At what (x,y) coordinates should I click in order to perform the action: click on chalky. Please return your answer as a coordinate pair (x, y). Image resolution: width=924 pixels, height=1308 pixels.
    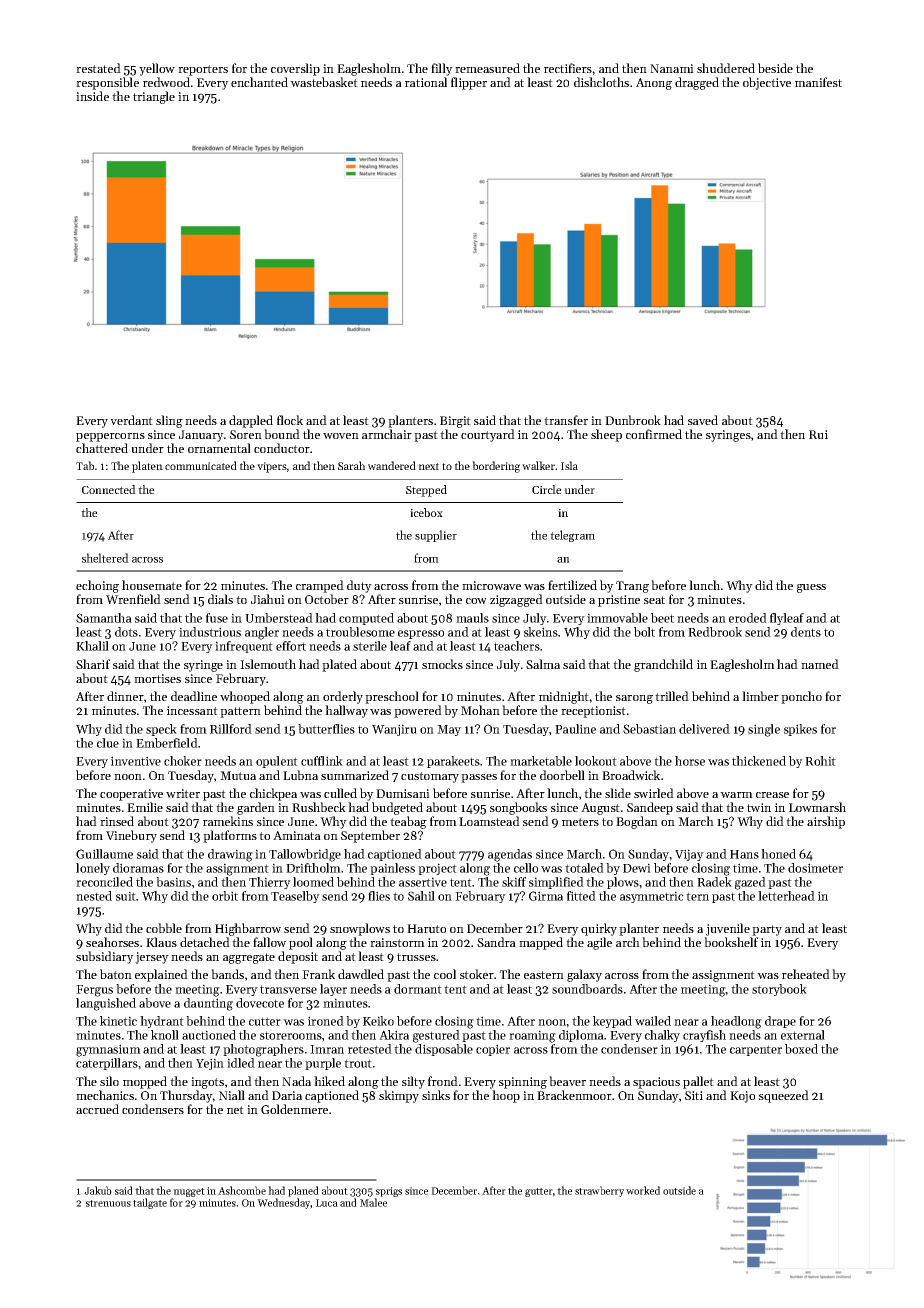
    Looking at the image, I should click on (662, 1036).
